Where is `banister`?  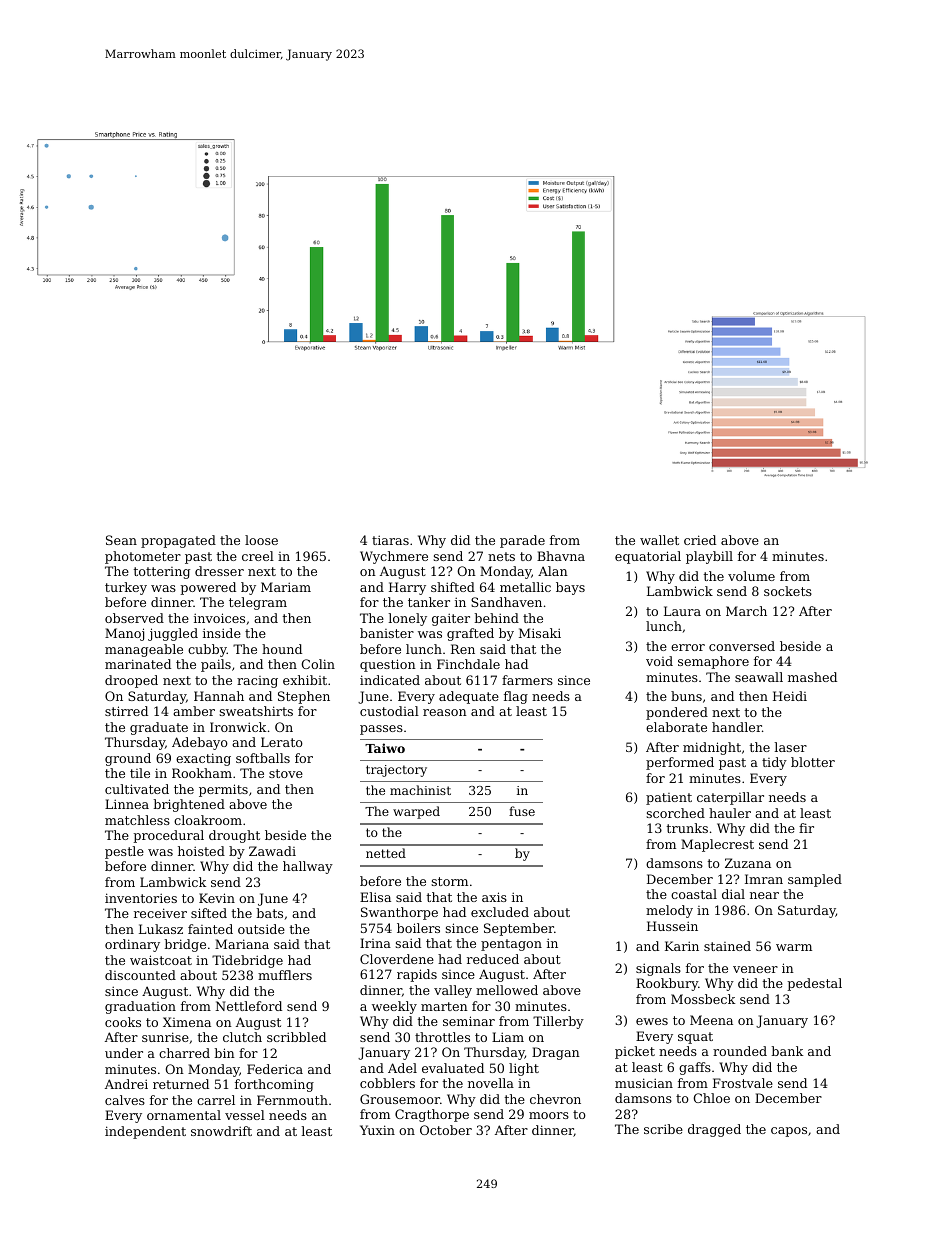
banister is located at coordinates (387, 633).
